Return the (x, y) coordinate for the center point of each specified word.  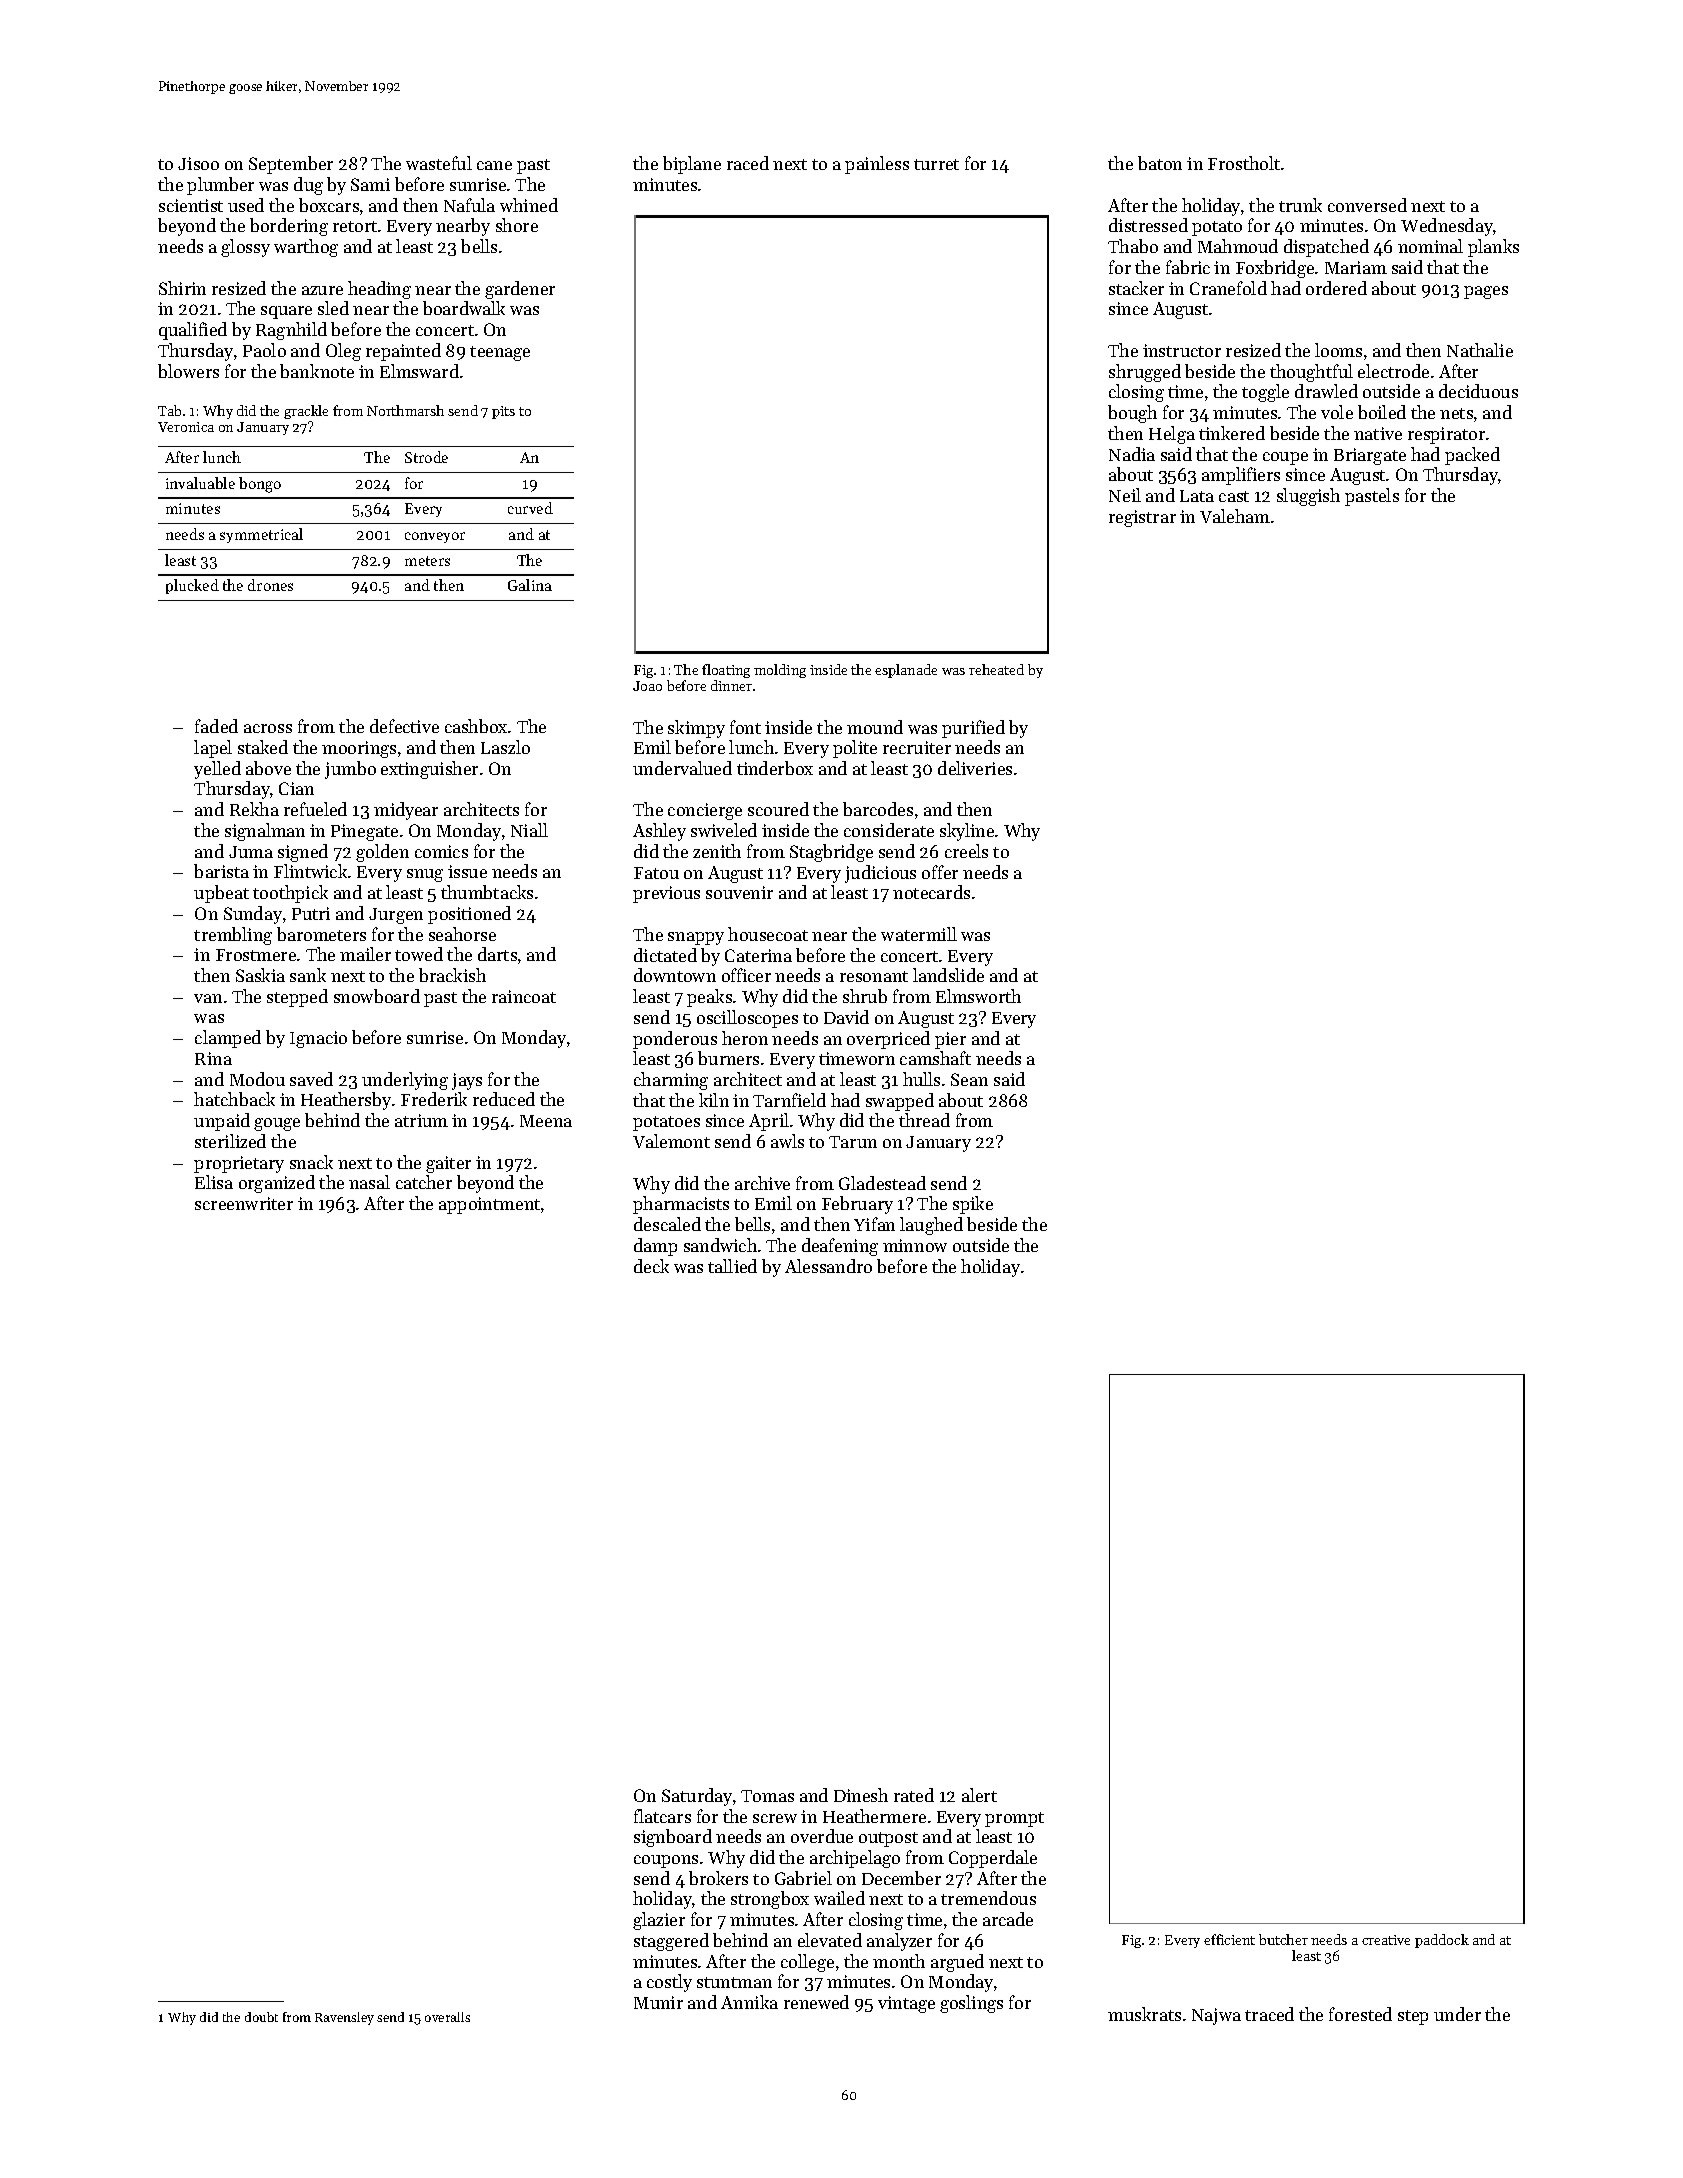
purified (973, 729)
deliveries (975, 768)
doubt (261, 2017)
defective (404, 726)
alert (979, 1795)
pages (1486, 292)
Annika (749, 2002)
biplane (692, 165)
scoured (778, 809)
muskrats (1144, 2014)
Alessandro (828, 1266)
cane (494, 165)
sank (308, 975)
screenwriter (244, 1203)
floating (726, 671)
